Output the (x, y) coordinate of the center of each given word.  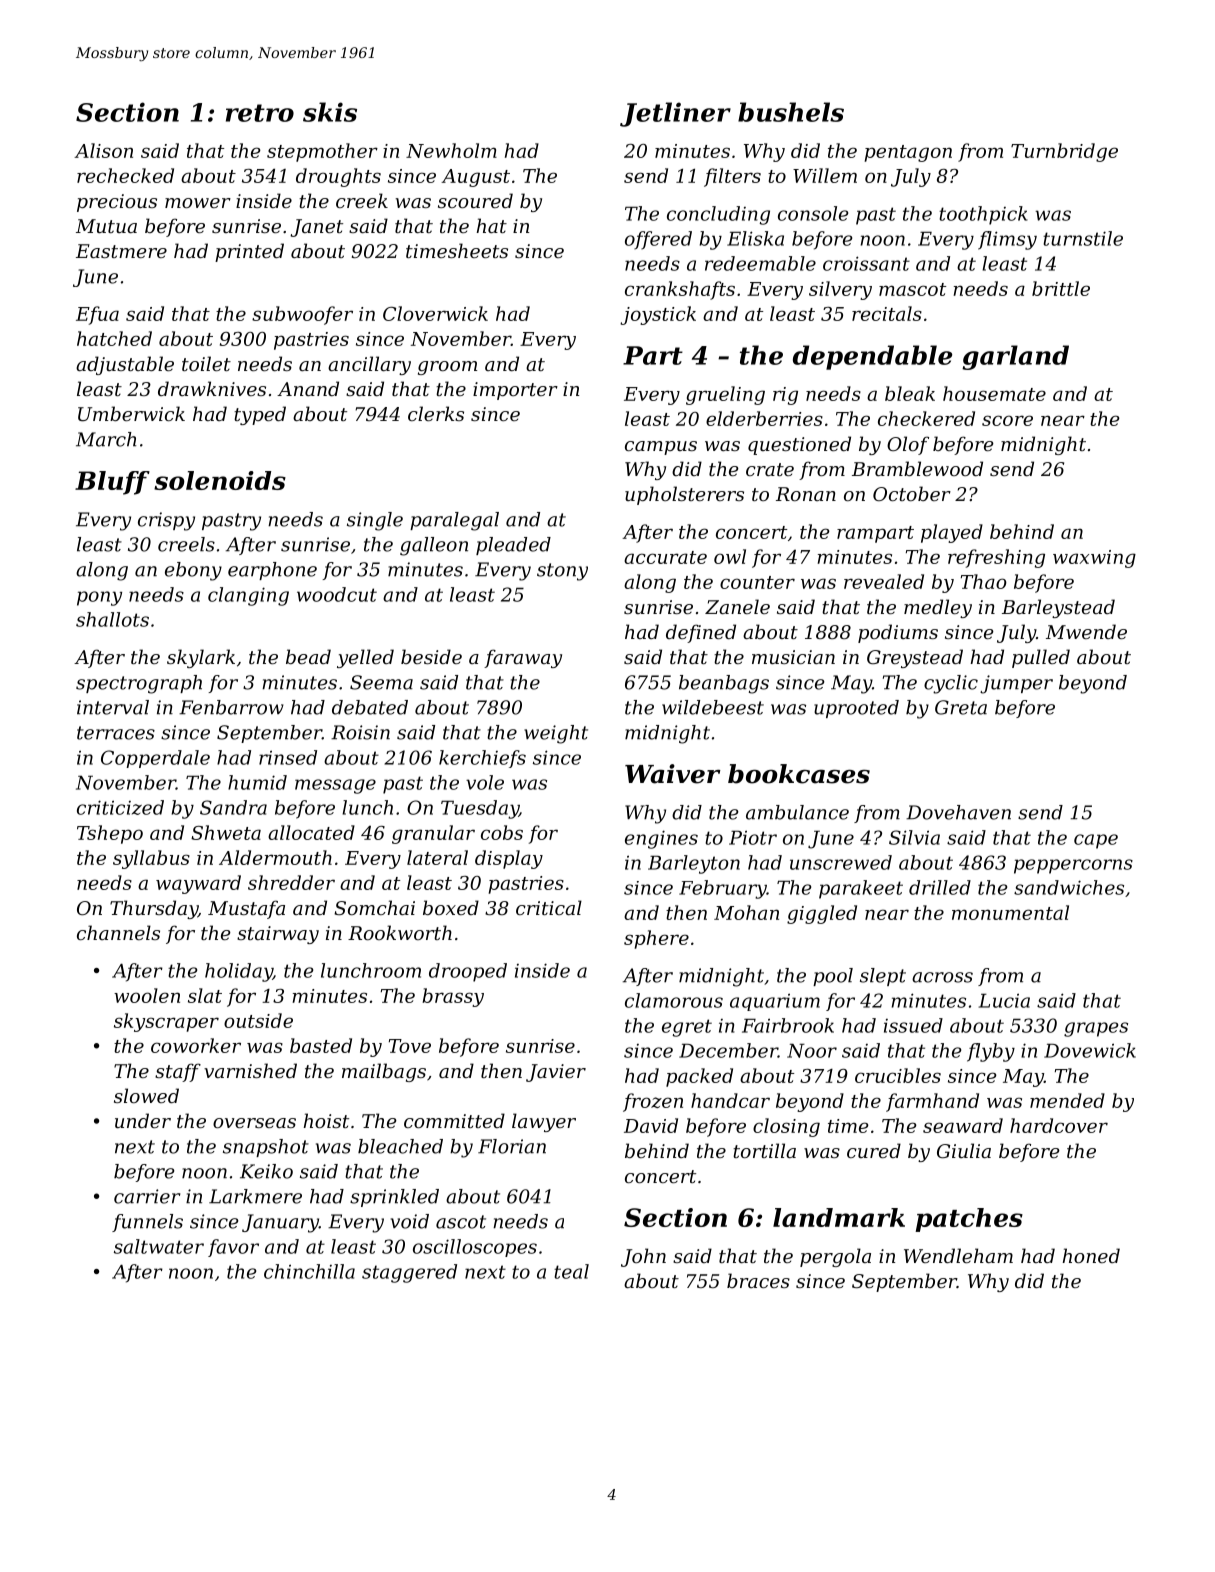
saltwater (159, 1246)
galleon (434, 546)
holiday (239, 972)
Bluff (112, 483)
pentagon (908, 153)
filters (732, 177)
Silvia (914, 837)
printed (249, 252)
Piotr (753, 837)
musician (793, 657)
